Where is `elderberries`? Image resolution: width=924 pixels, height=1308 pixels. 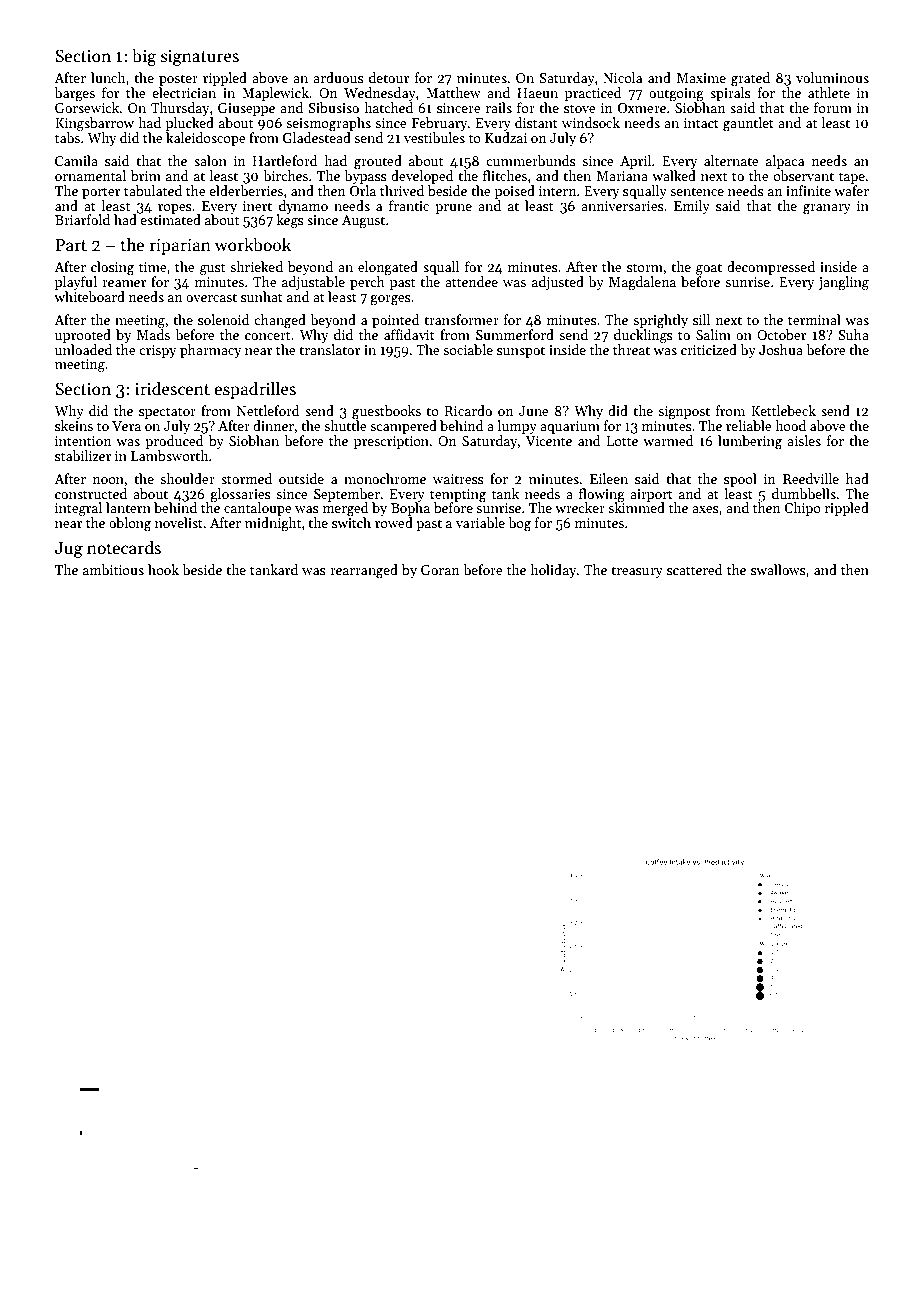 elderberries is located at coordinates (246, 190).
